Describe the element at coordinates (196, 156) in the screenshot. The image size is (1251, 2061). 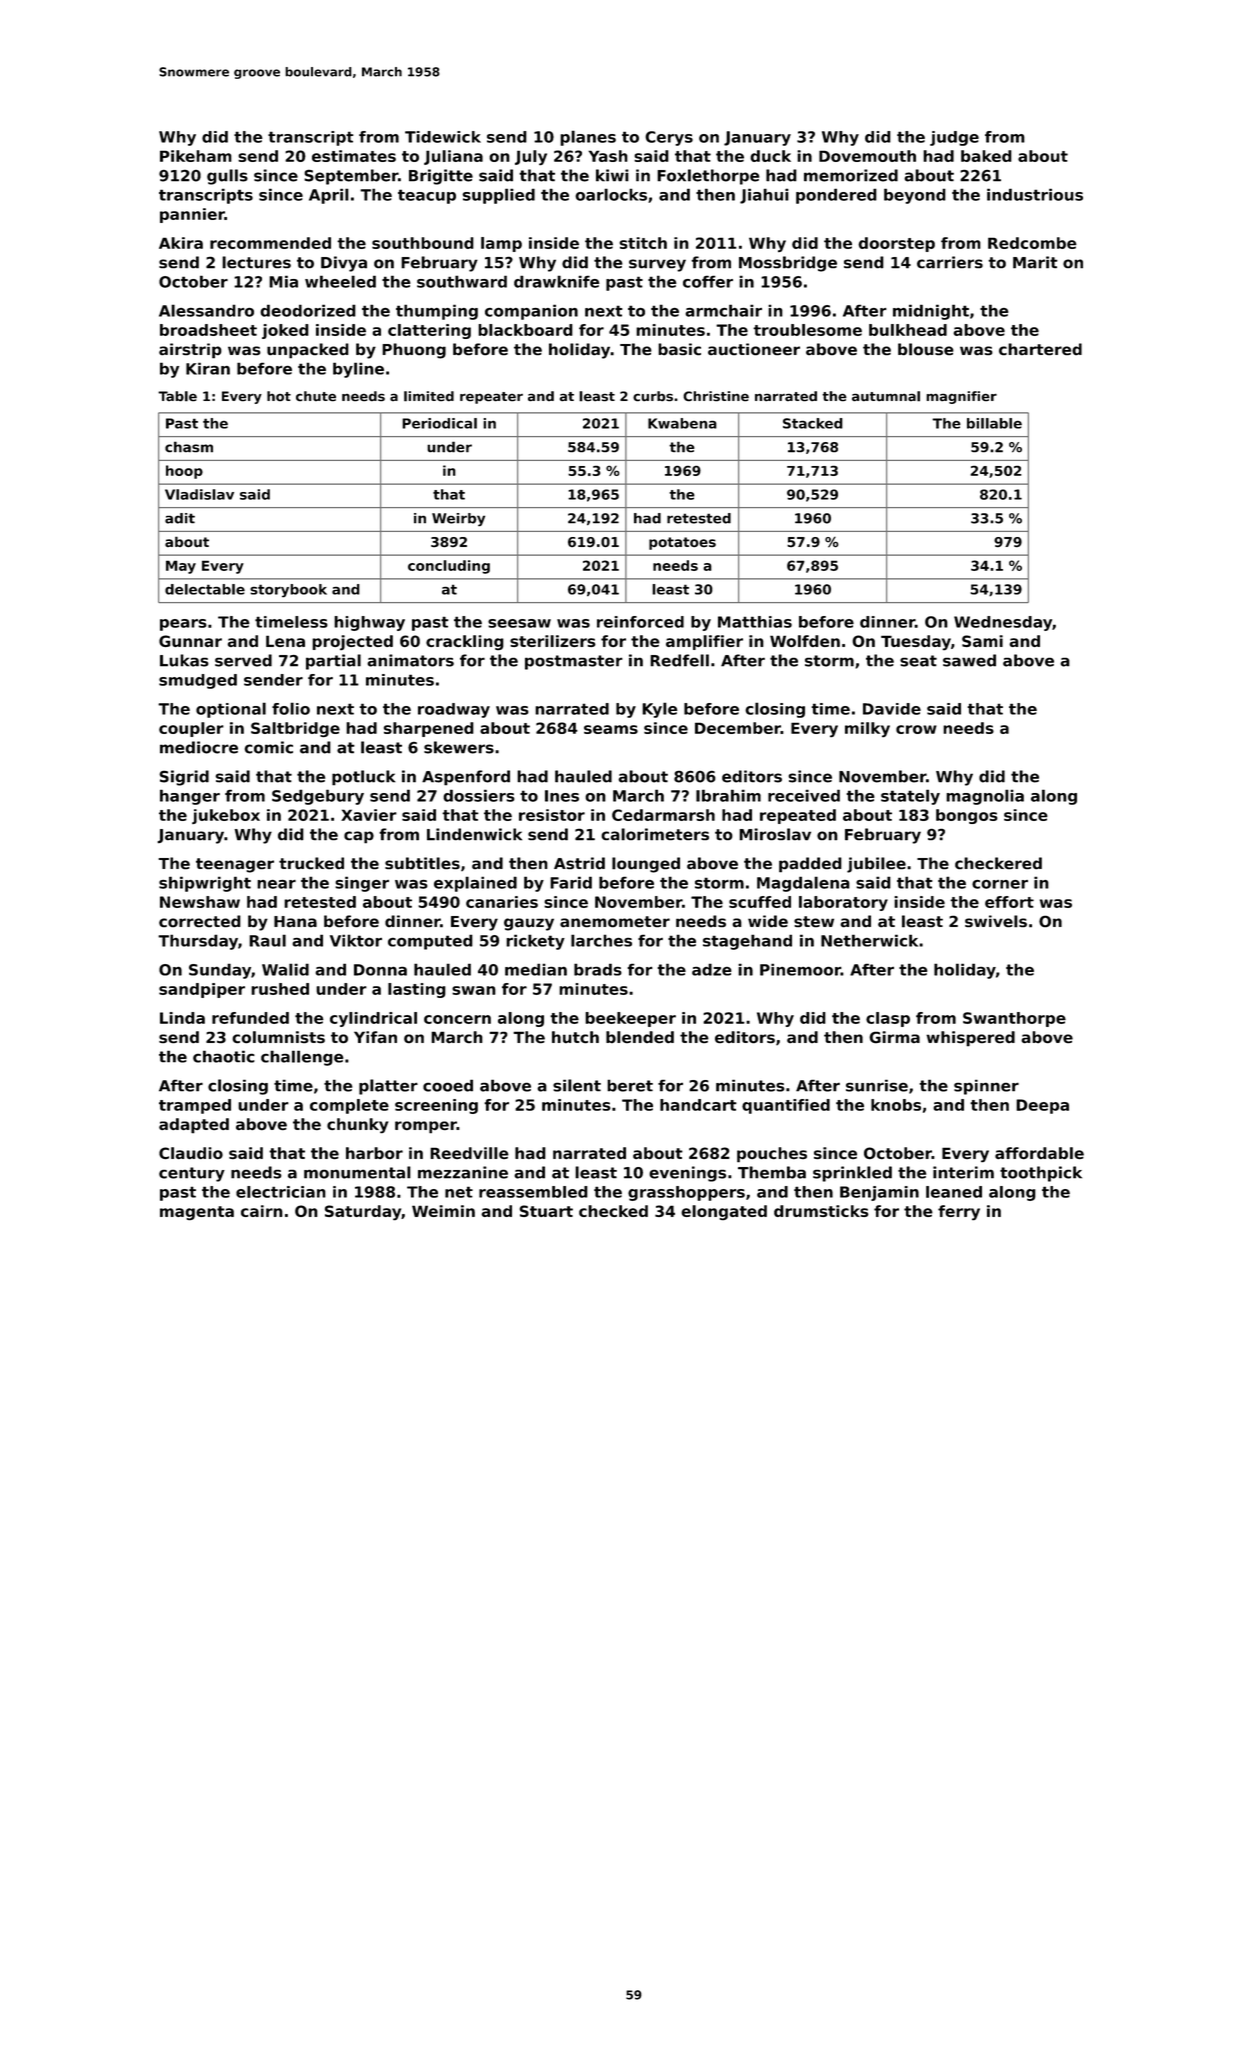
I see `Pikeham` at that location.
